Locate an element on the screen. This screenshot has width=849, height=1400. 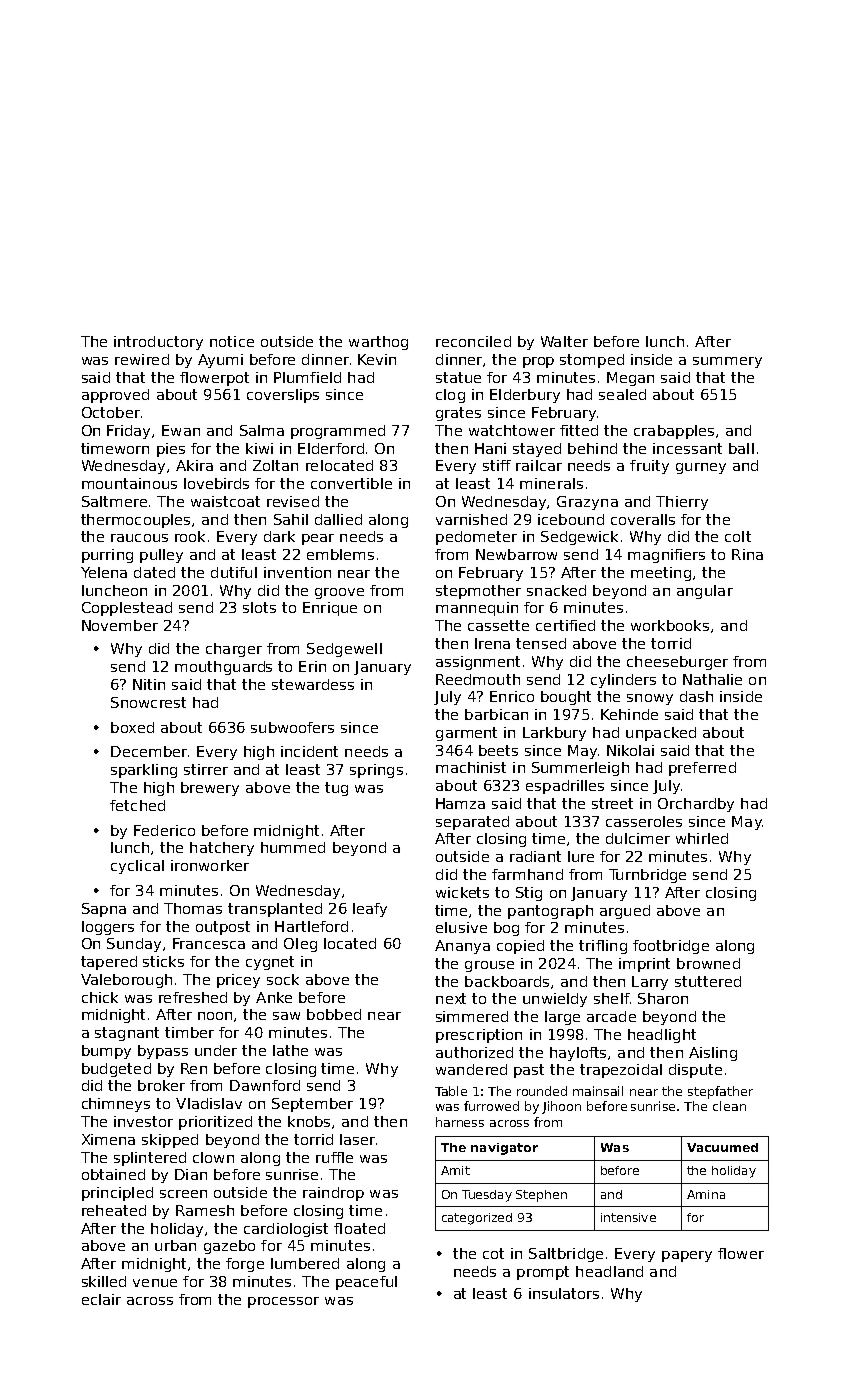
introductory is located at coordinates (158, 343).
